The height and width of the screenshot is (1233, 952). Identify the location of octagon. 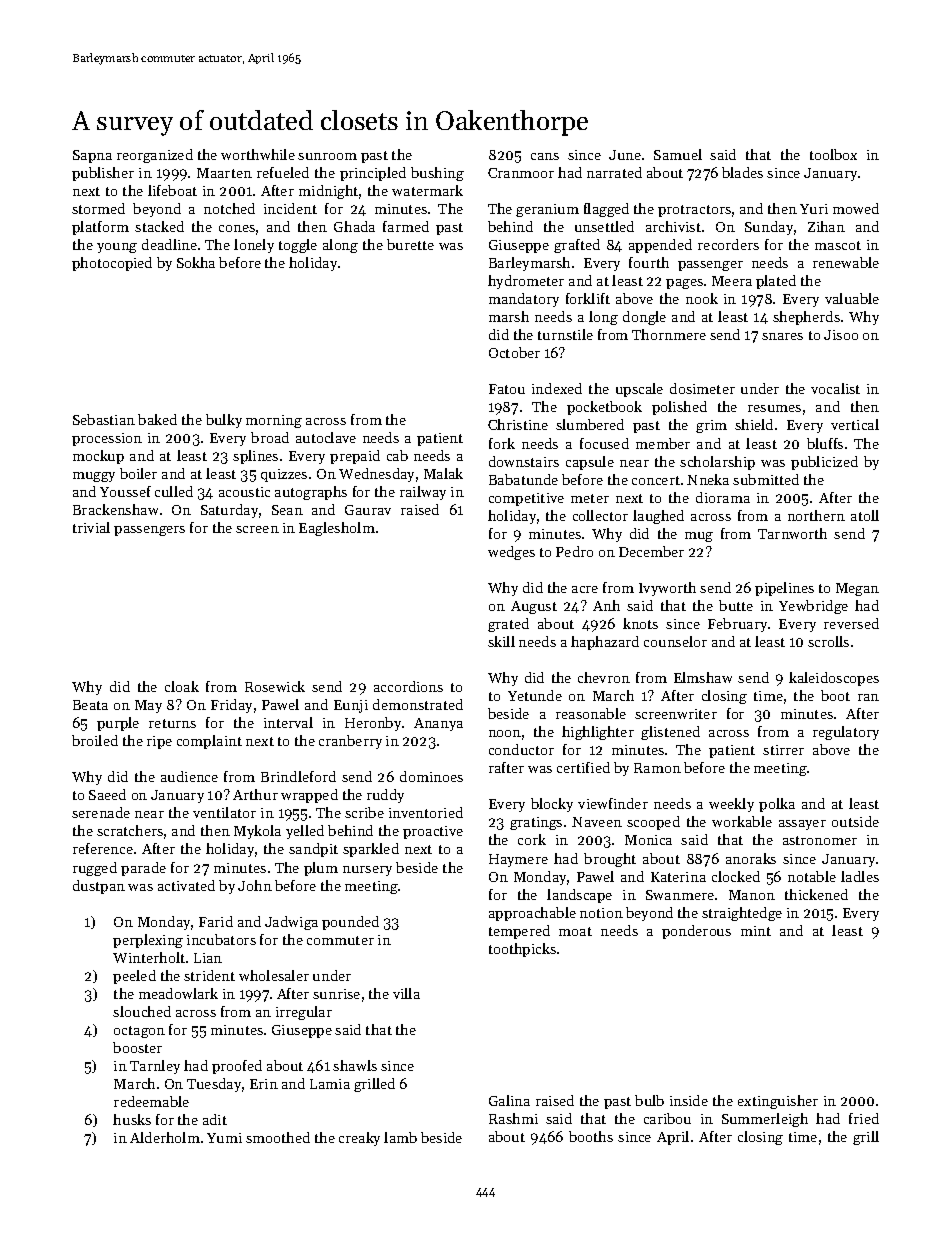
(139, 1032).
